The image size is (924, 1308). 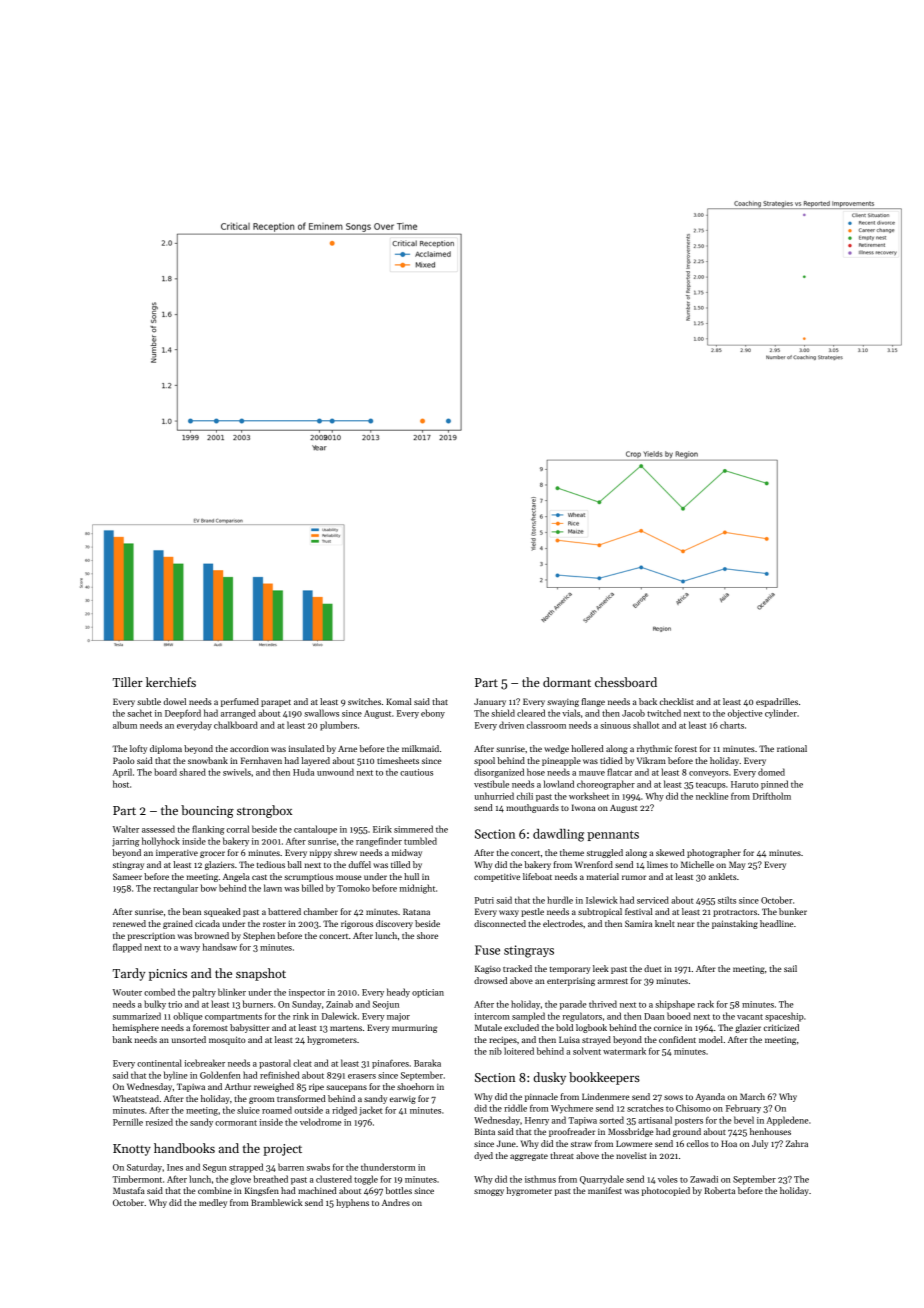 What do you see at coordinates (396, 1202) in the document?
I see `Andres` at bounding box center [396, 1202].
